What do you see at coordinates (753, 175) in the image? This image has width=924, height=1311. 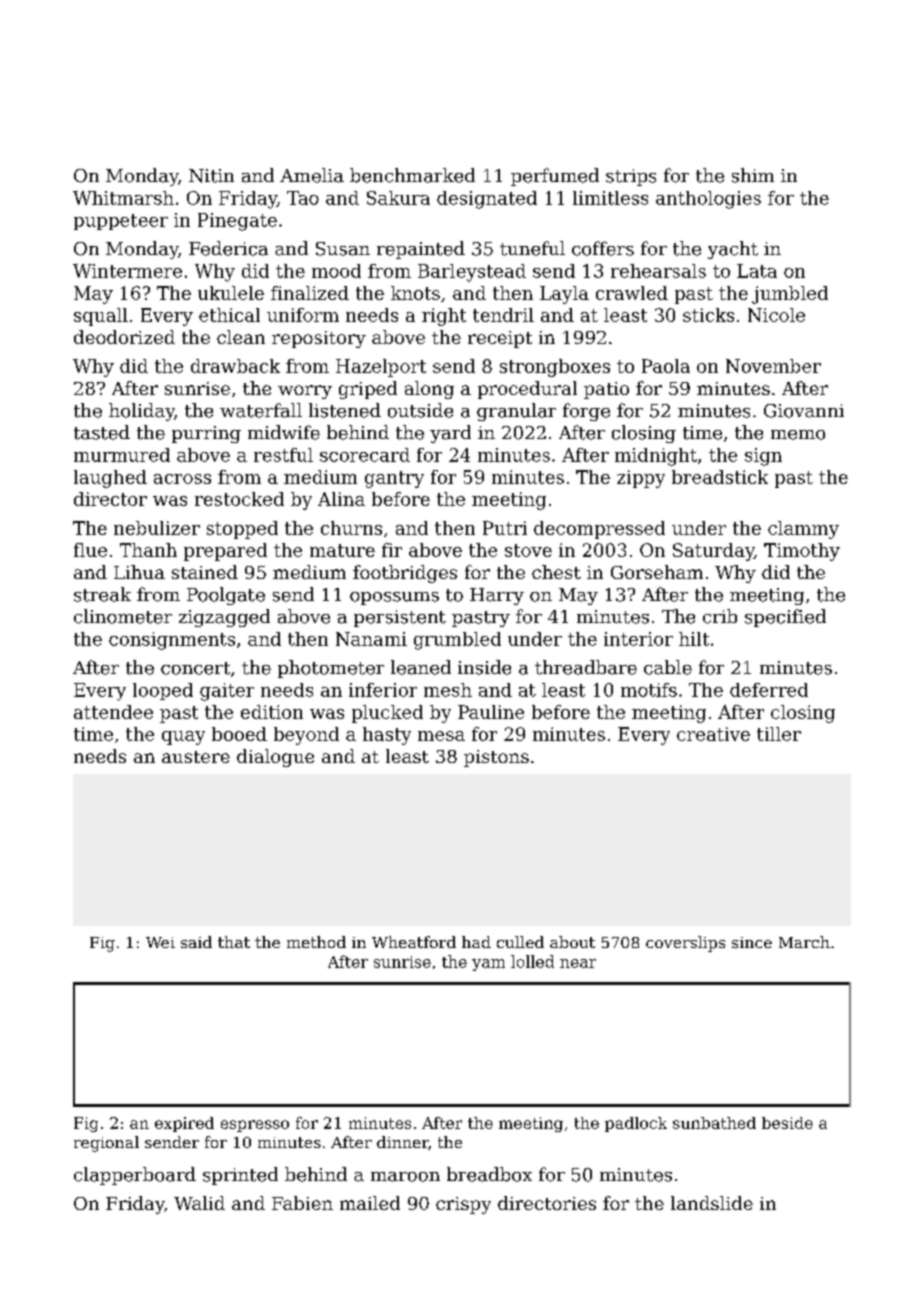 I see `shim` at bounding box center [753, 175].
